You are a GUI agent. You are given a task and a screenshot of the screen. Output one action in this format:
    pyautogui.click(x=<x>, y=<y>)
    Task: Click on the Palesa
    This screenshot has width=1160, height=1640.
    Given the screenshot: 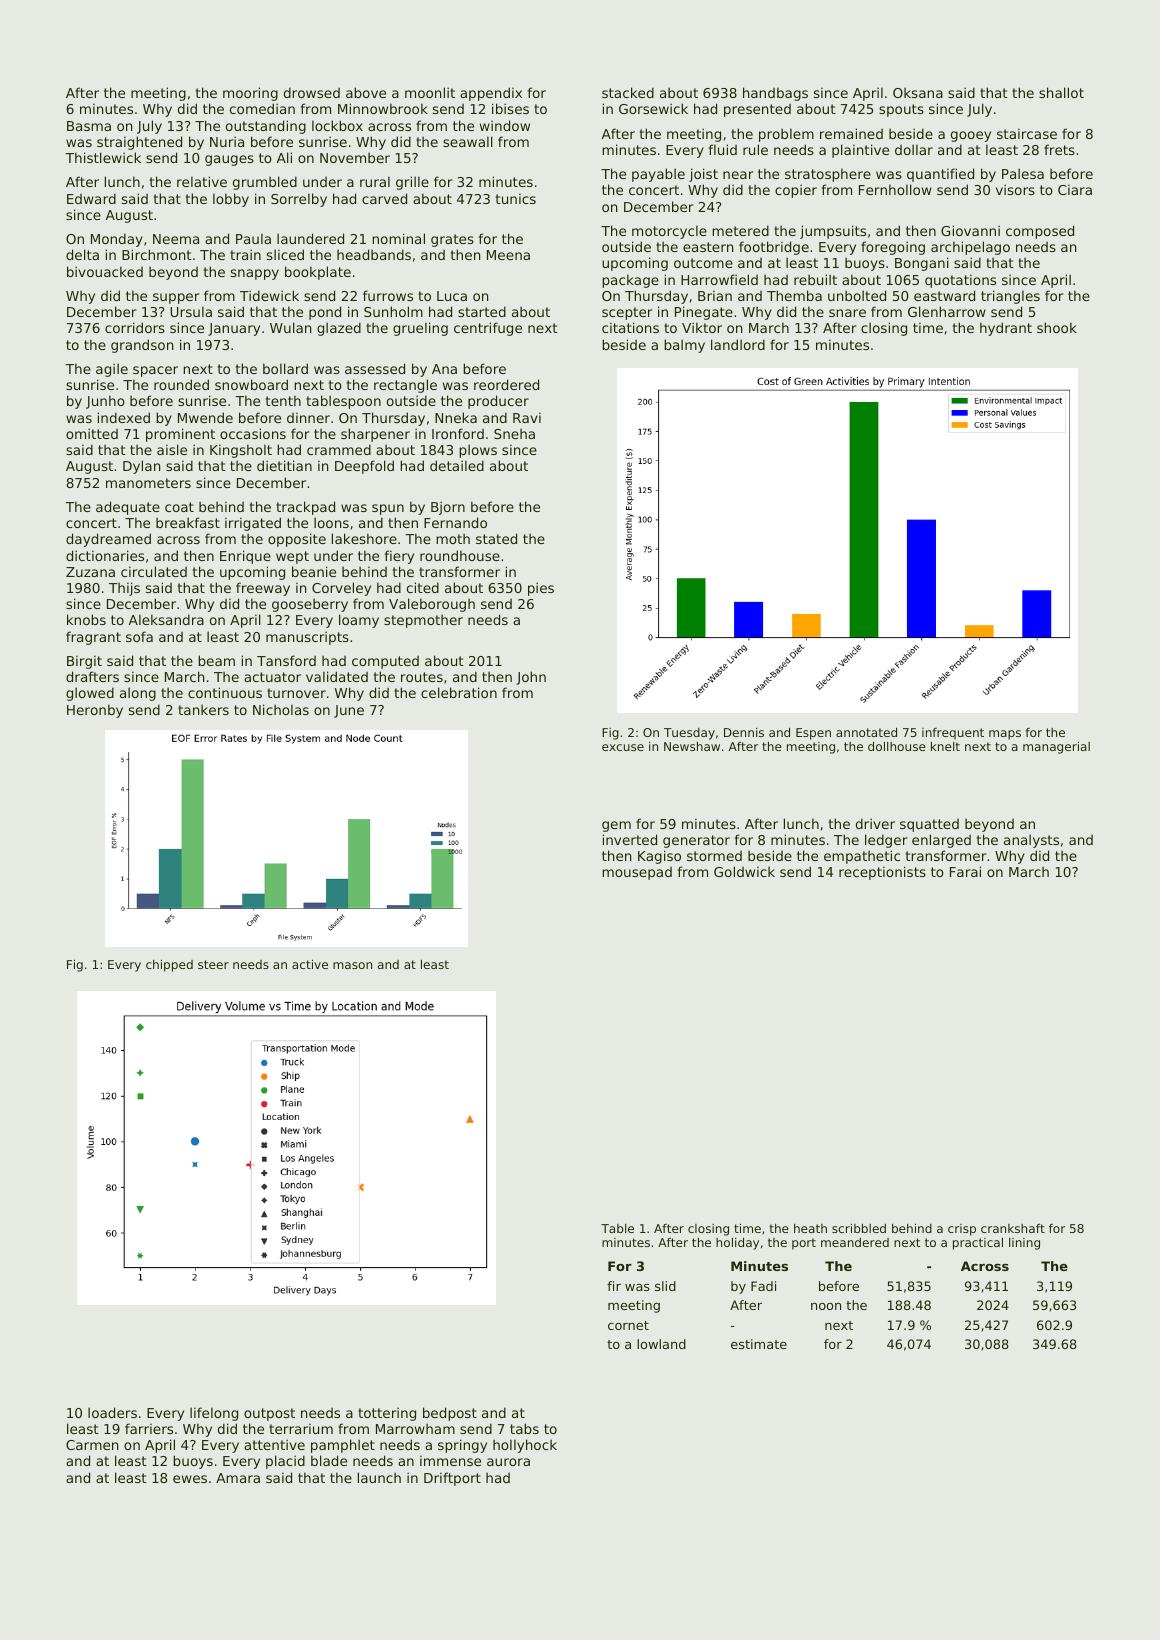 What is the action you would take?
    pyautogui.click(x=1023, y=173)
